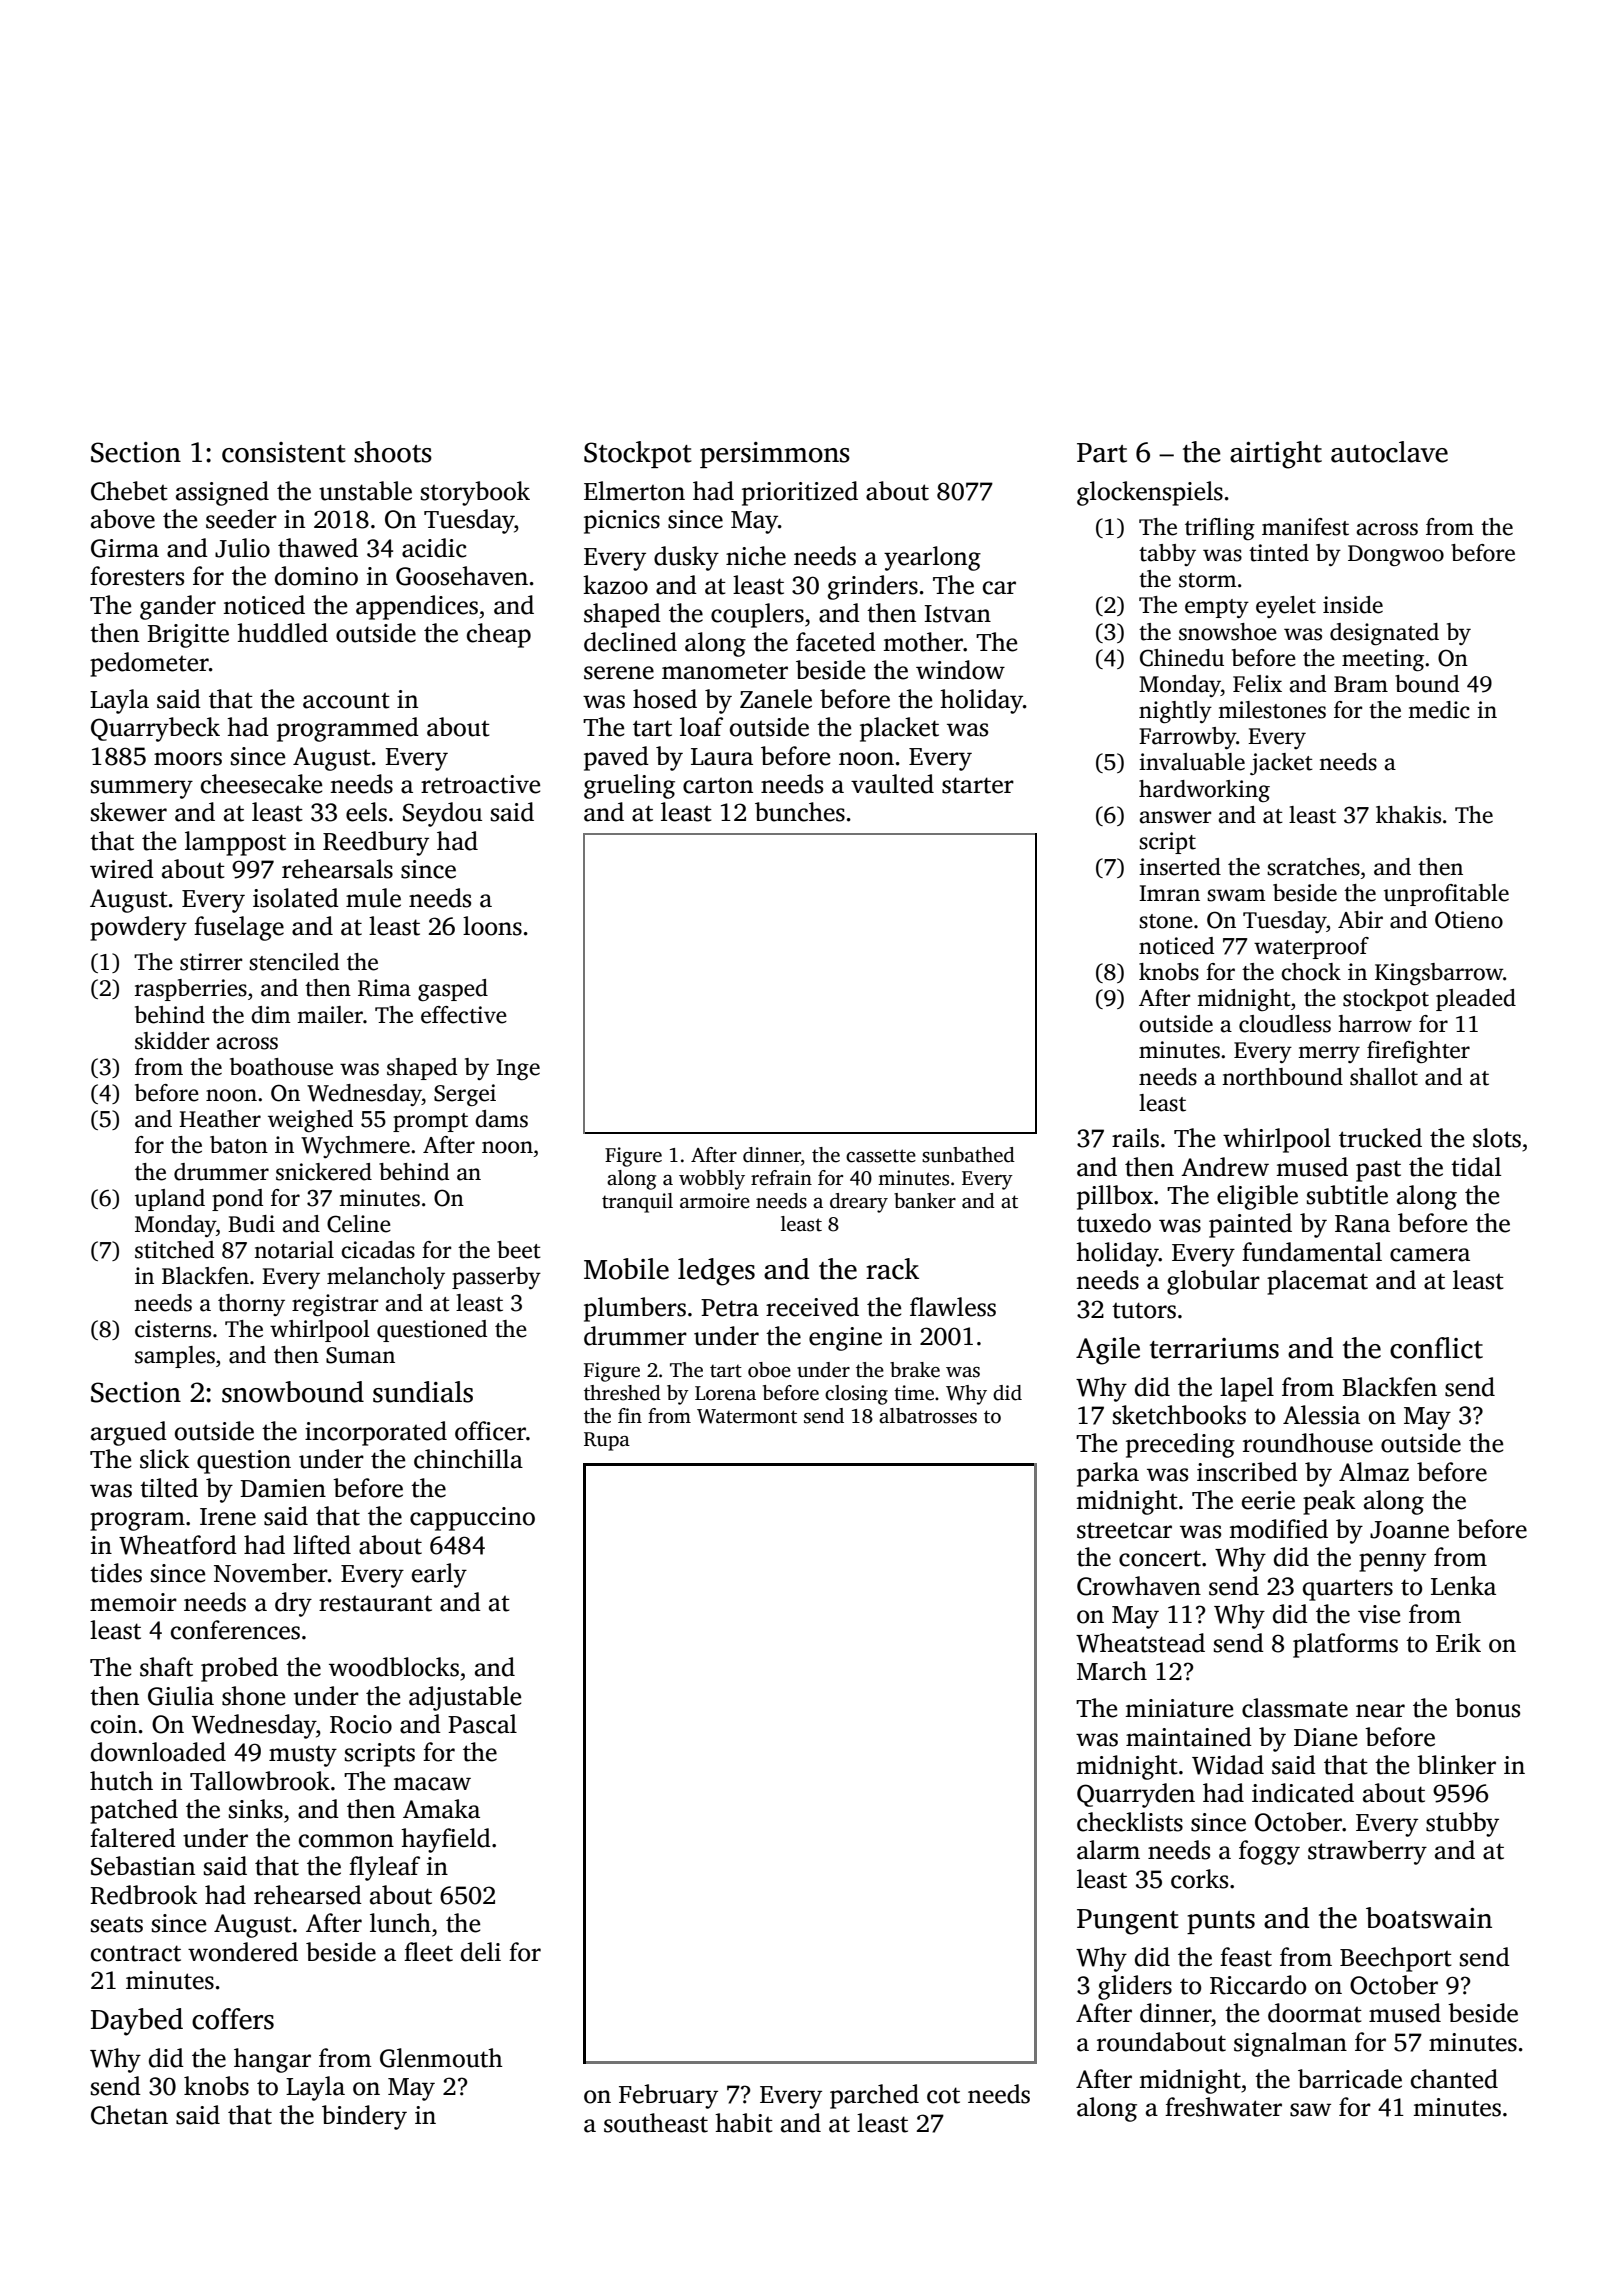  I want to click on inserted, so click(1180, 867).
